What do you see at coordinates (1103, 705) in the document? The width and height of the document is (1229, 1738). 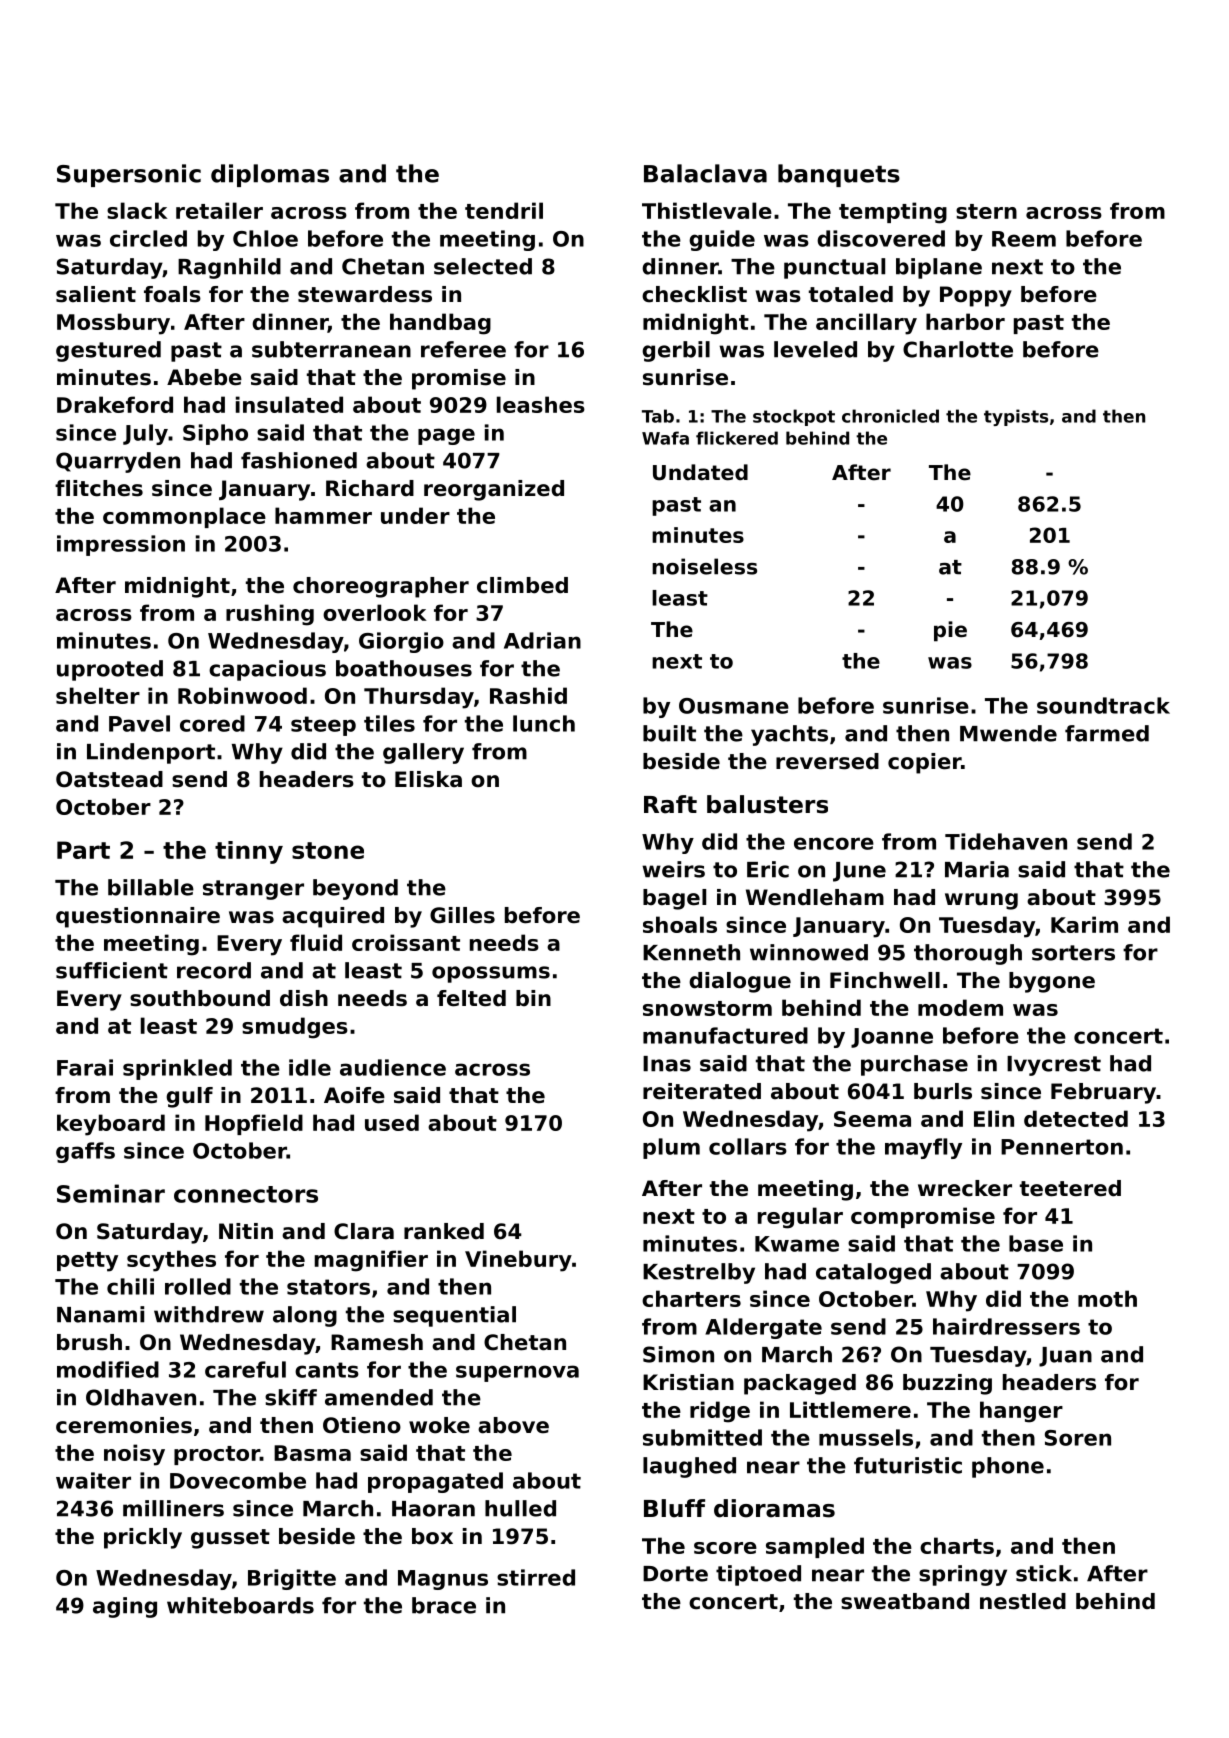 I see `soundtrack` at bounding box center [1103, 705].
